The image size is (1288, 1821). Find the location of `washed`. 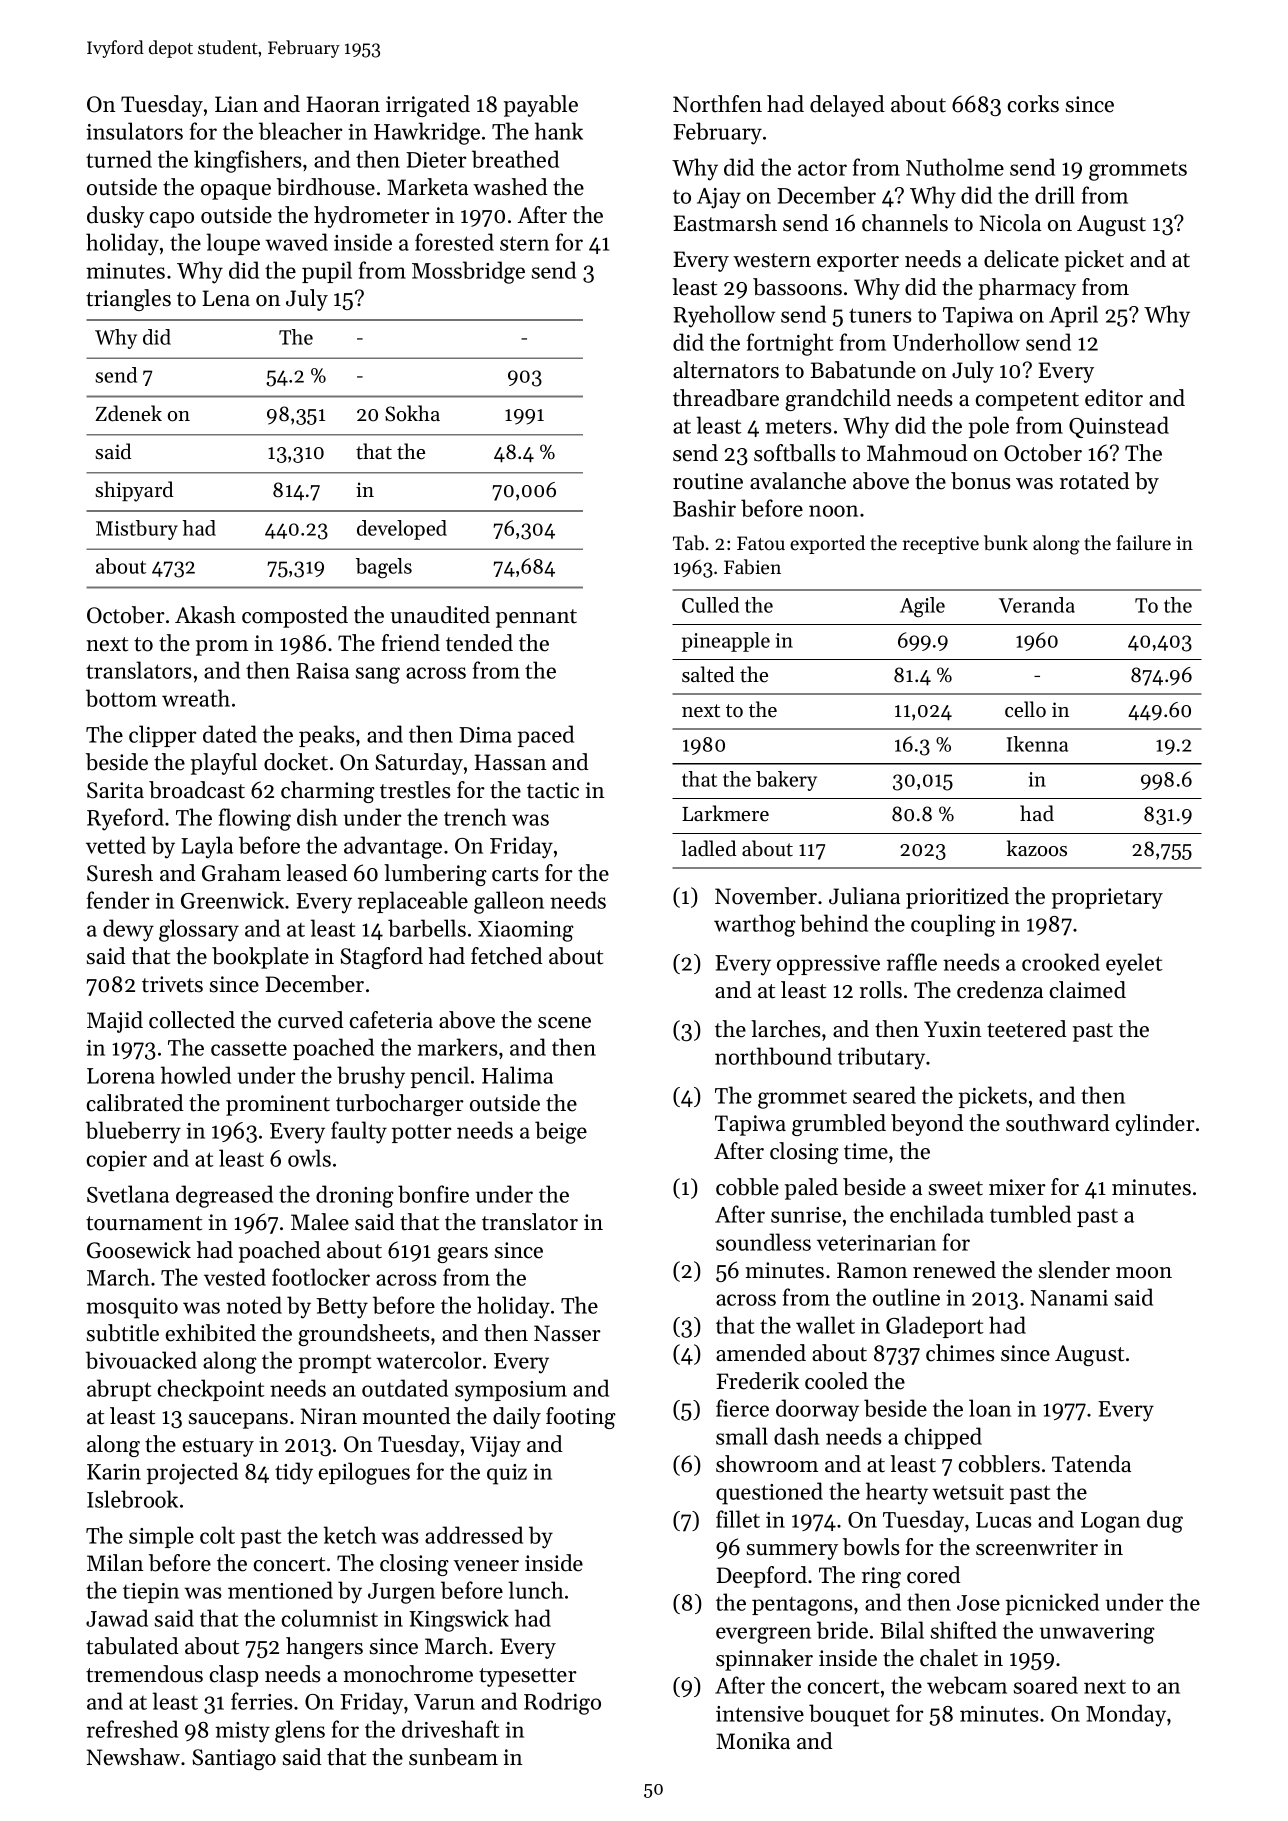

washed is located at coordinates (510, 187).
